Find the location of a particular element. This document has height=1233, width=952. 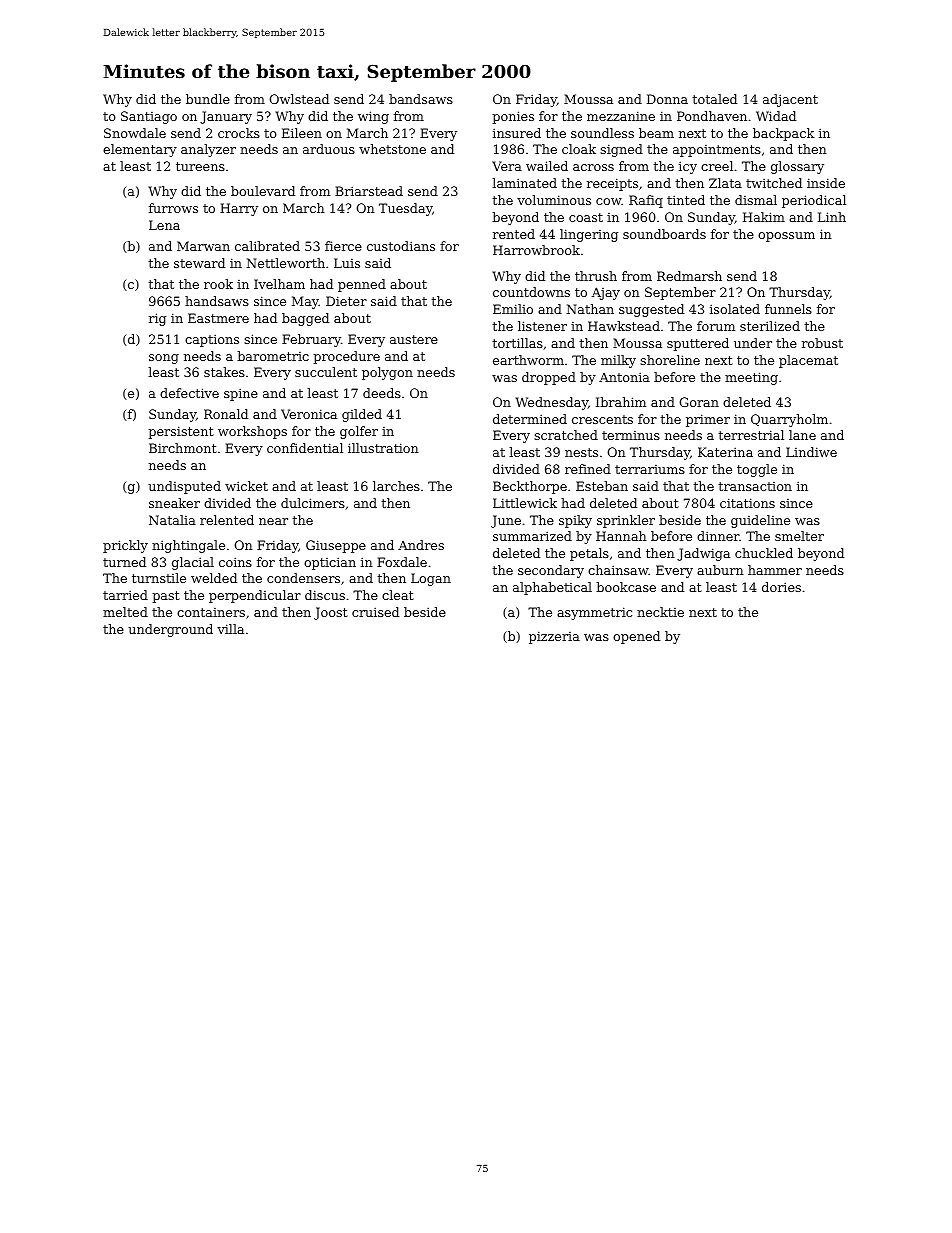

glossary is located at coordinates (797, 167).
